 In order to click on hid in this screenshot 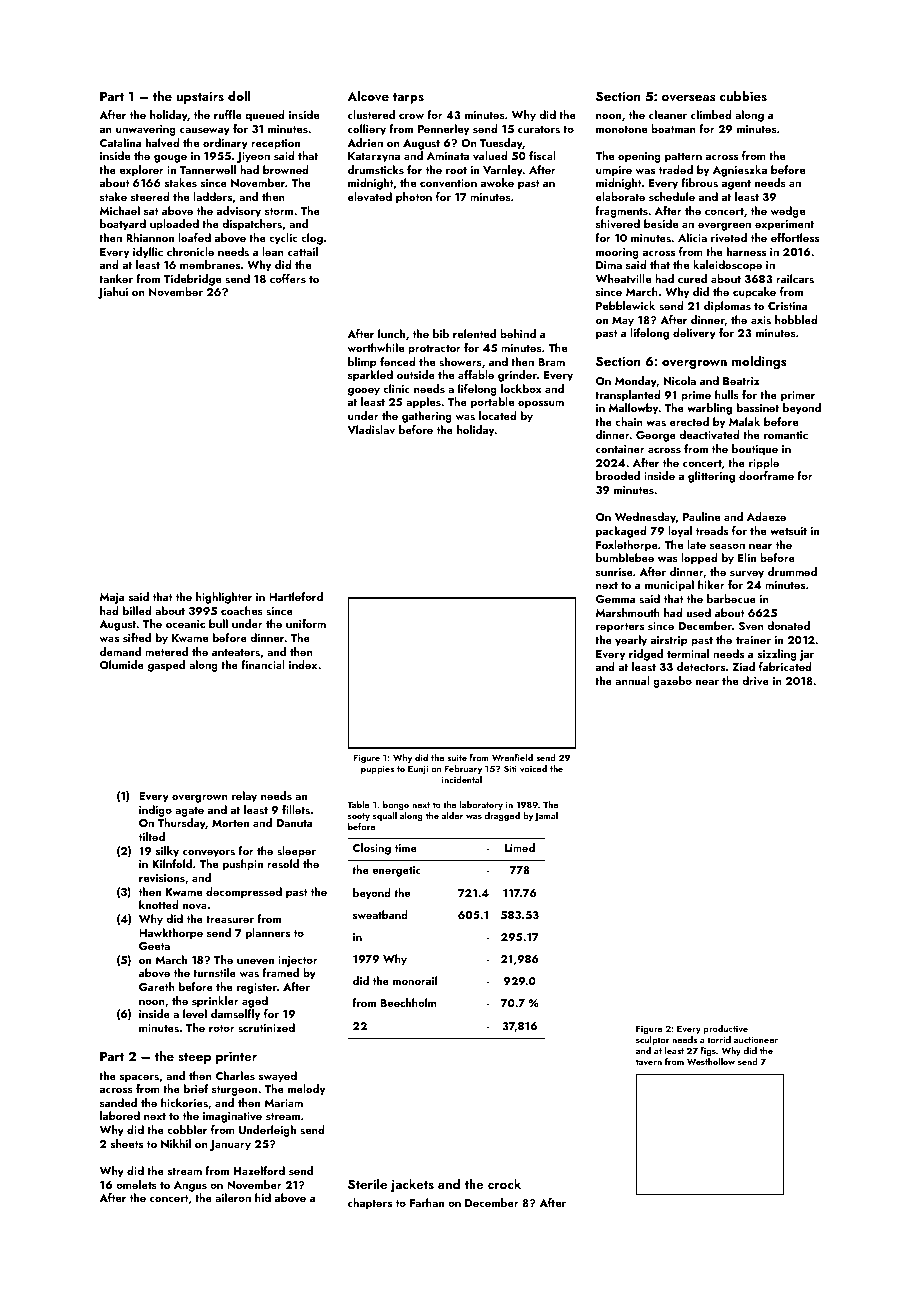, I will do `click(263, 1197)`.
